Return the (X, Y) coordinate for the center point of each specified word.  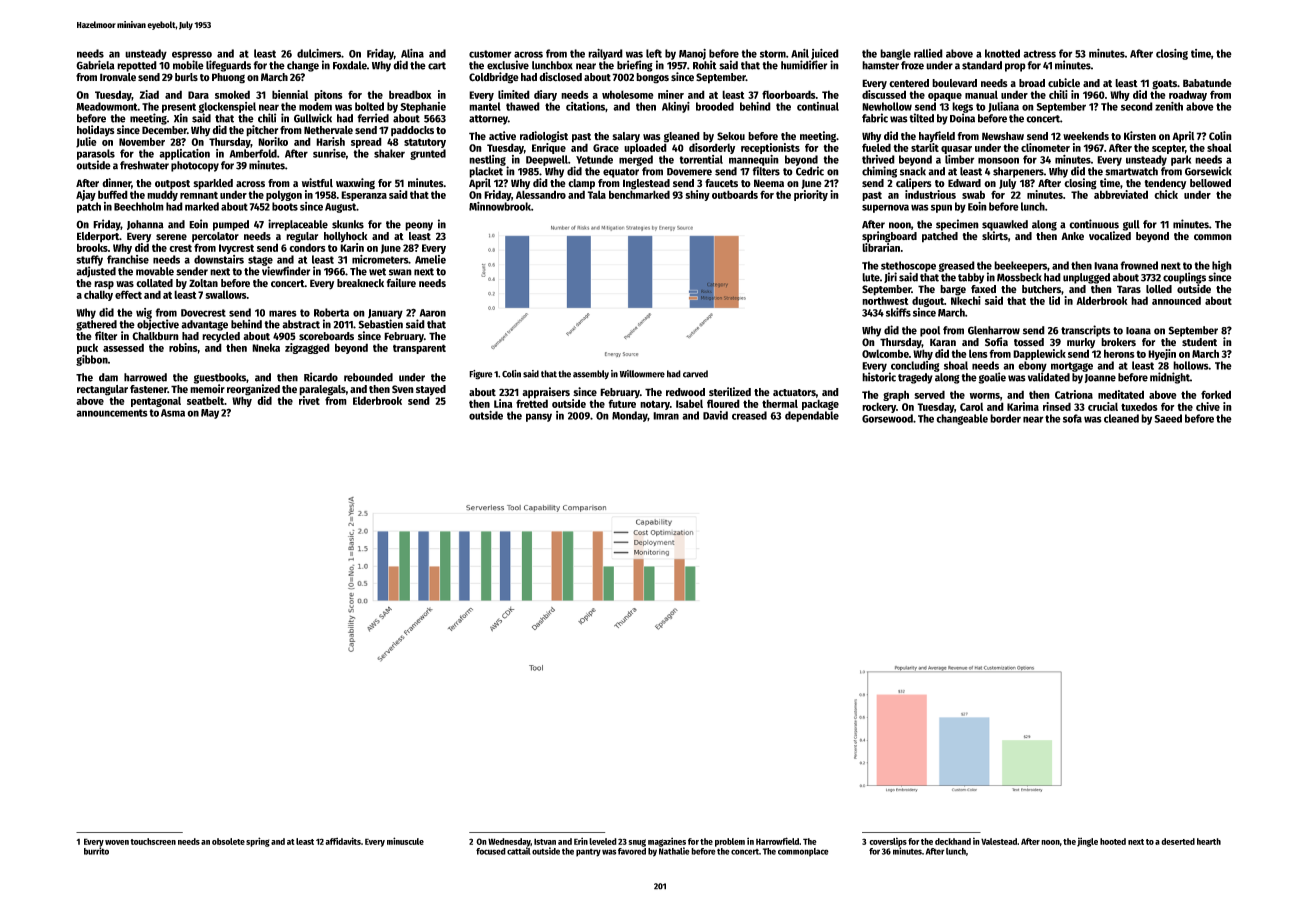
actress (1039, 54)
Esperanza (364, 196)
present (179, 108)
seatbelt (205, 400)
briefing (635, 66)
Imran (666, 416)
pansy (539, 417)
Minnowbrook (500, 206)
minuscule (405, 841)
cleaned (1121, 418)
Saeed (1168, 418)
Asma (173, 413)
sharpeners (1018, 172)
